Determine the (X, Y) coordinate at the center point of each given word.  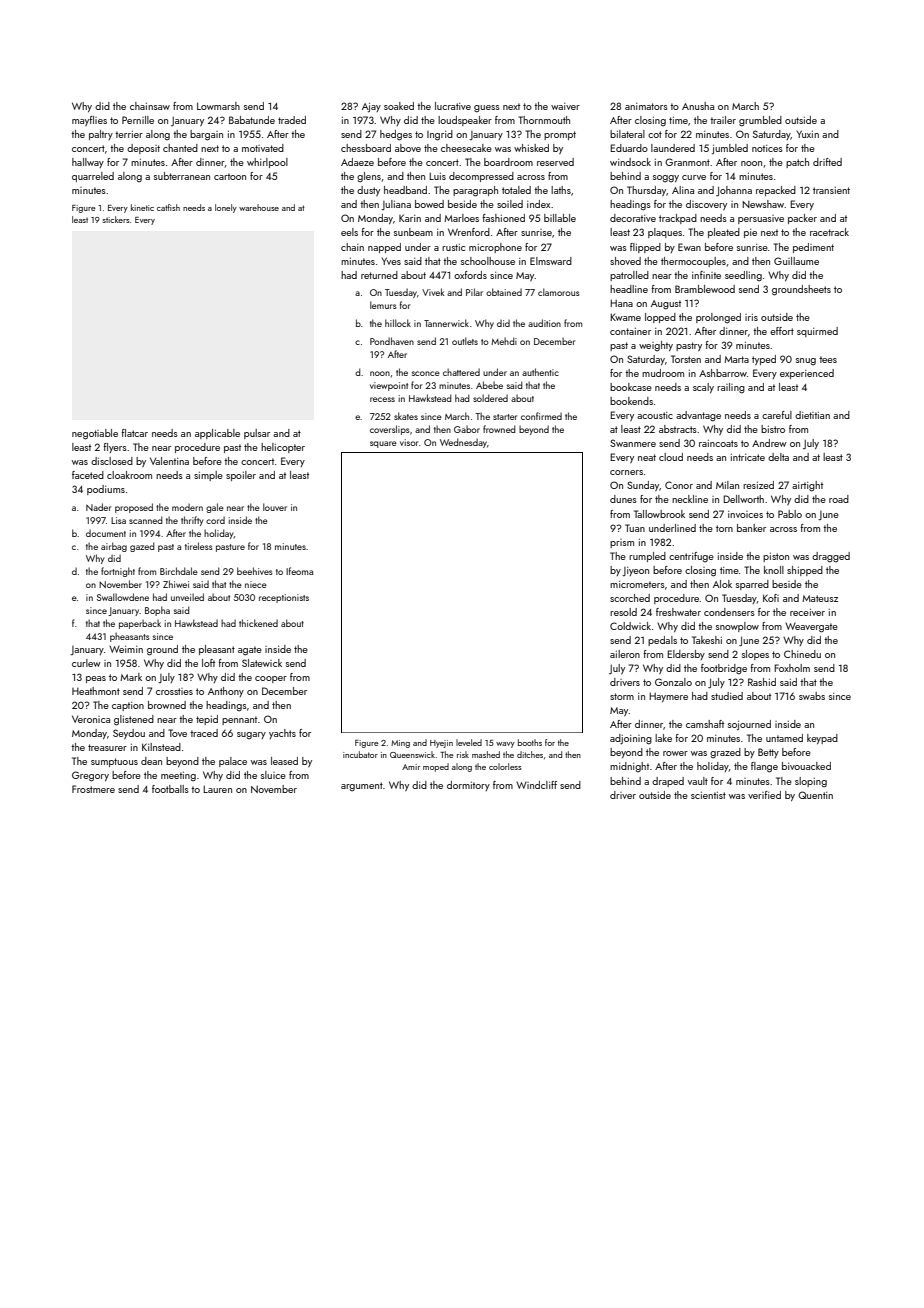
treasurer (107, 747)
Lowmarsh (218, 106)
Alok (722, 584)
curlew (86, 663)
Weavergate (811, 628)
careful (777, 415)
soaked (399, 106)
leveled (469, 742)
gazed (142, 547)
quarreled (93, 177)
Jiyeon (635, 571)
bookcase (631, 387)
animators (646, 106)
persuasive (761, 219)
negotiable (95, 434)
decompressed (481, 177)
